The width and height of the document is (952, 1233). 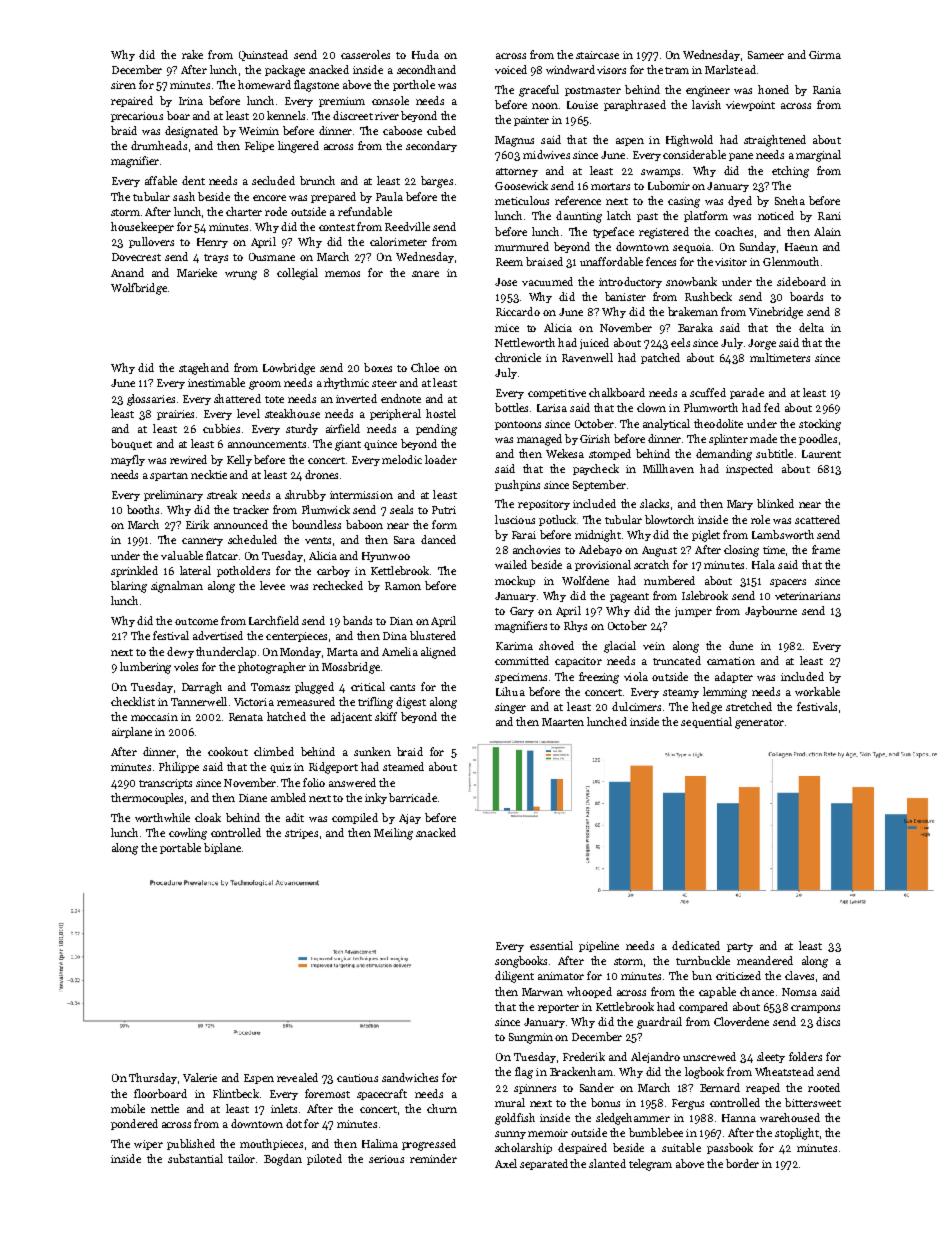 I want to click on mural, so click(x=510, y=1102).
